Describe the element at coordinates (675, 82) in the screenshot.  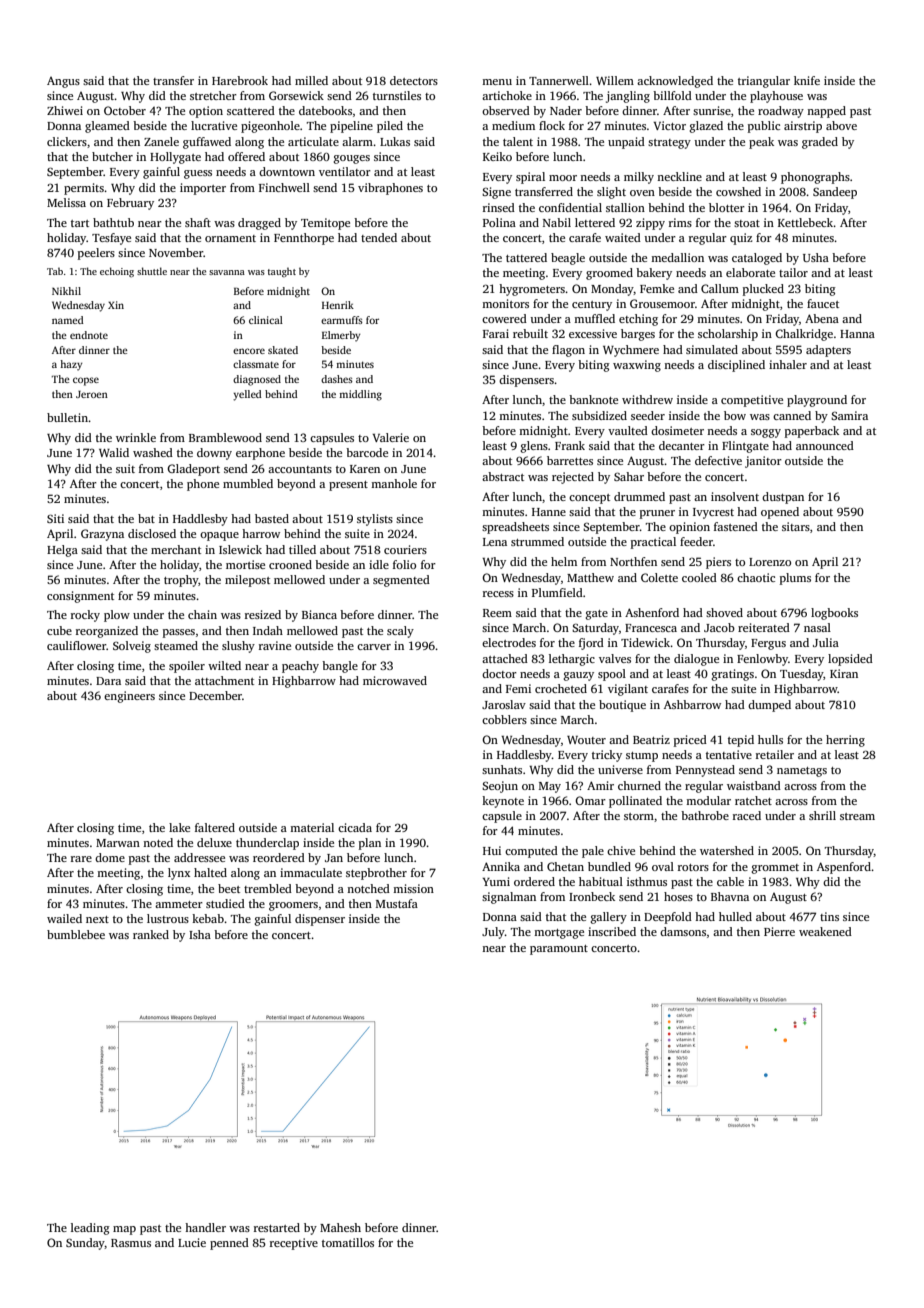
I see `acknowledged` at that location.
